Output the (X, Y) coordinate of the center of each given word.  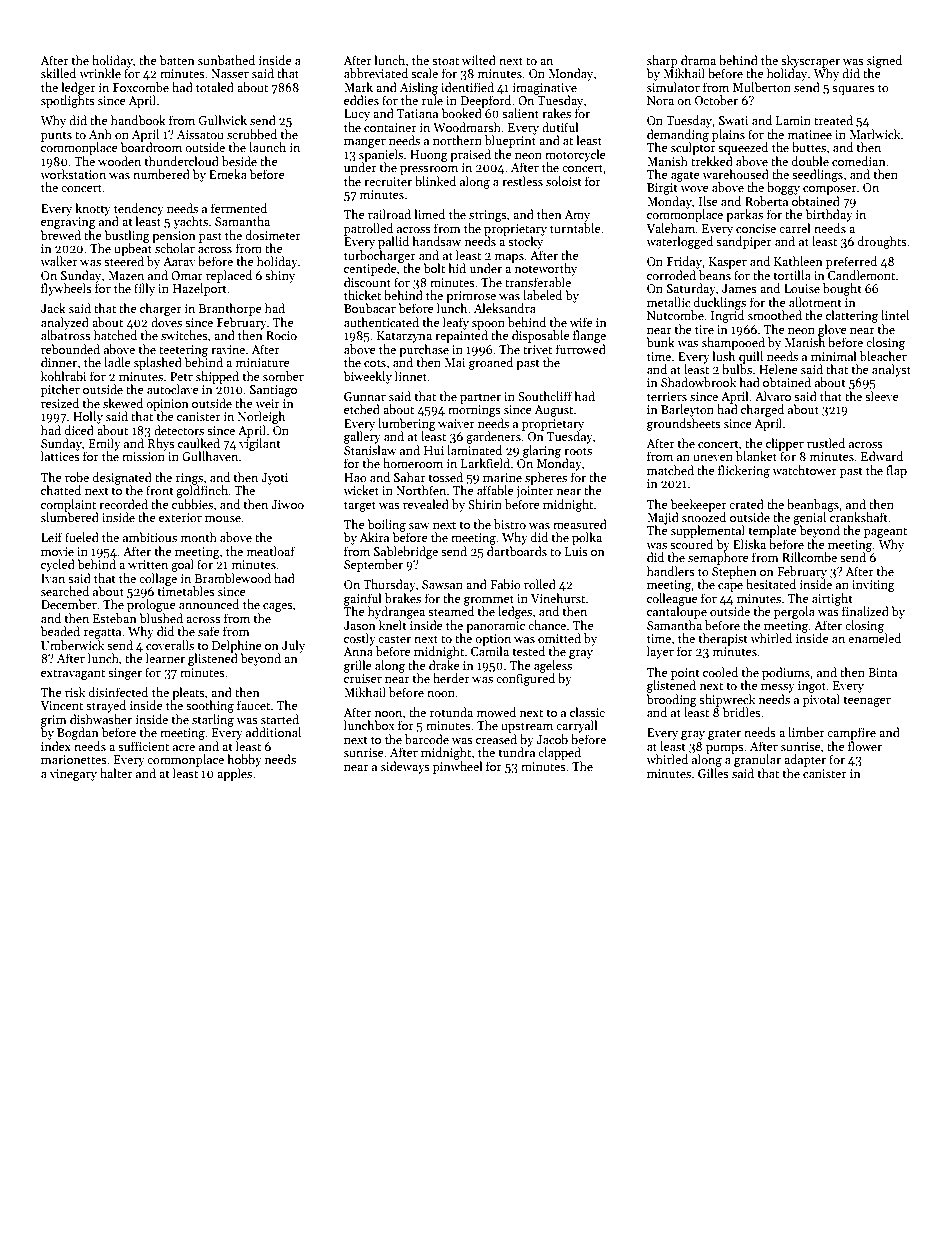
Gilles (713, 773)
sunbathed (226, 60)
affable (495, 490)
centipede (370, 269)
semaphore (718, 558)
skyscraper (810, 61)
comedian (859, 161)
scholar (175, 248)
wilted (479, 60)
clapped (559, 753)
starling (213, 720)
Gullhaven (210, 456)
